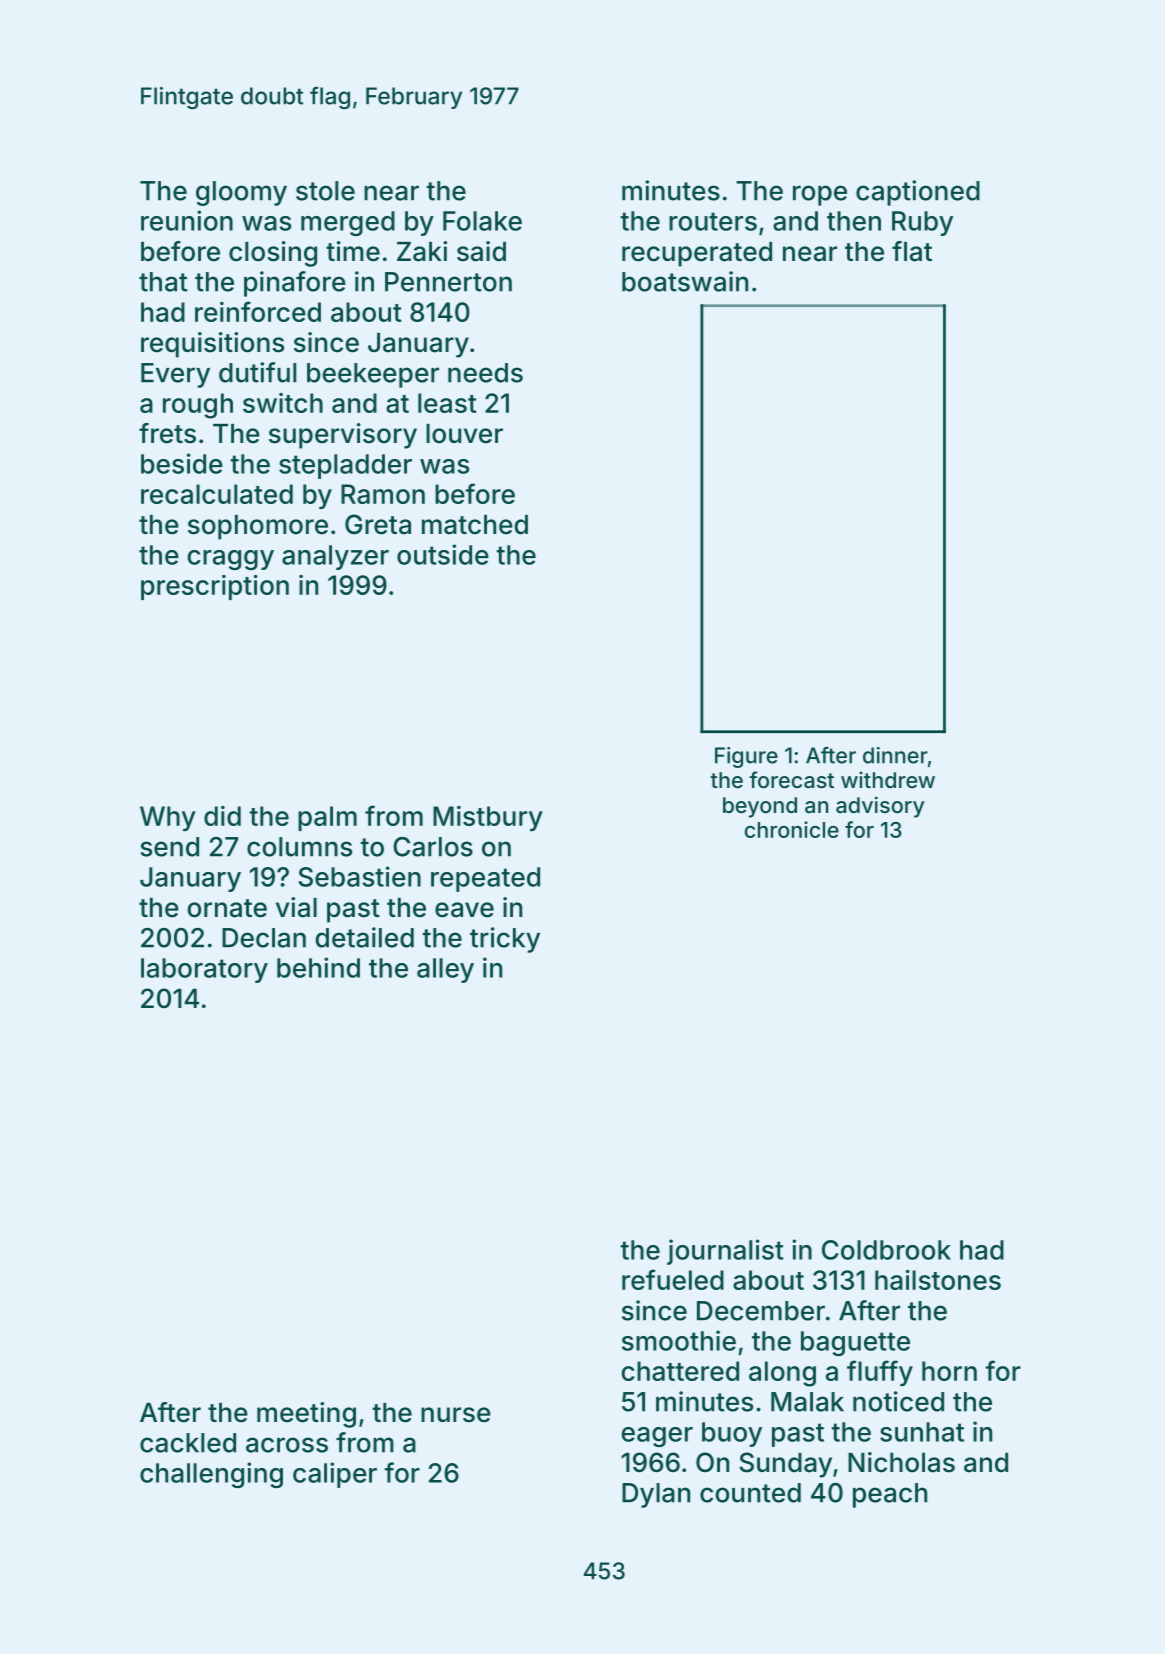 The height and width of the image is (1654, 1165). What do you see at coordinates (746, 757) in the image?
I see `Figure` at bounding box center [746, 757].
